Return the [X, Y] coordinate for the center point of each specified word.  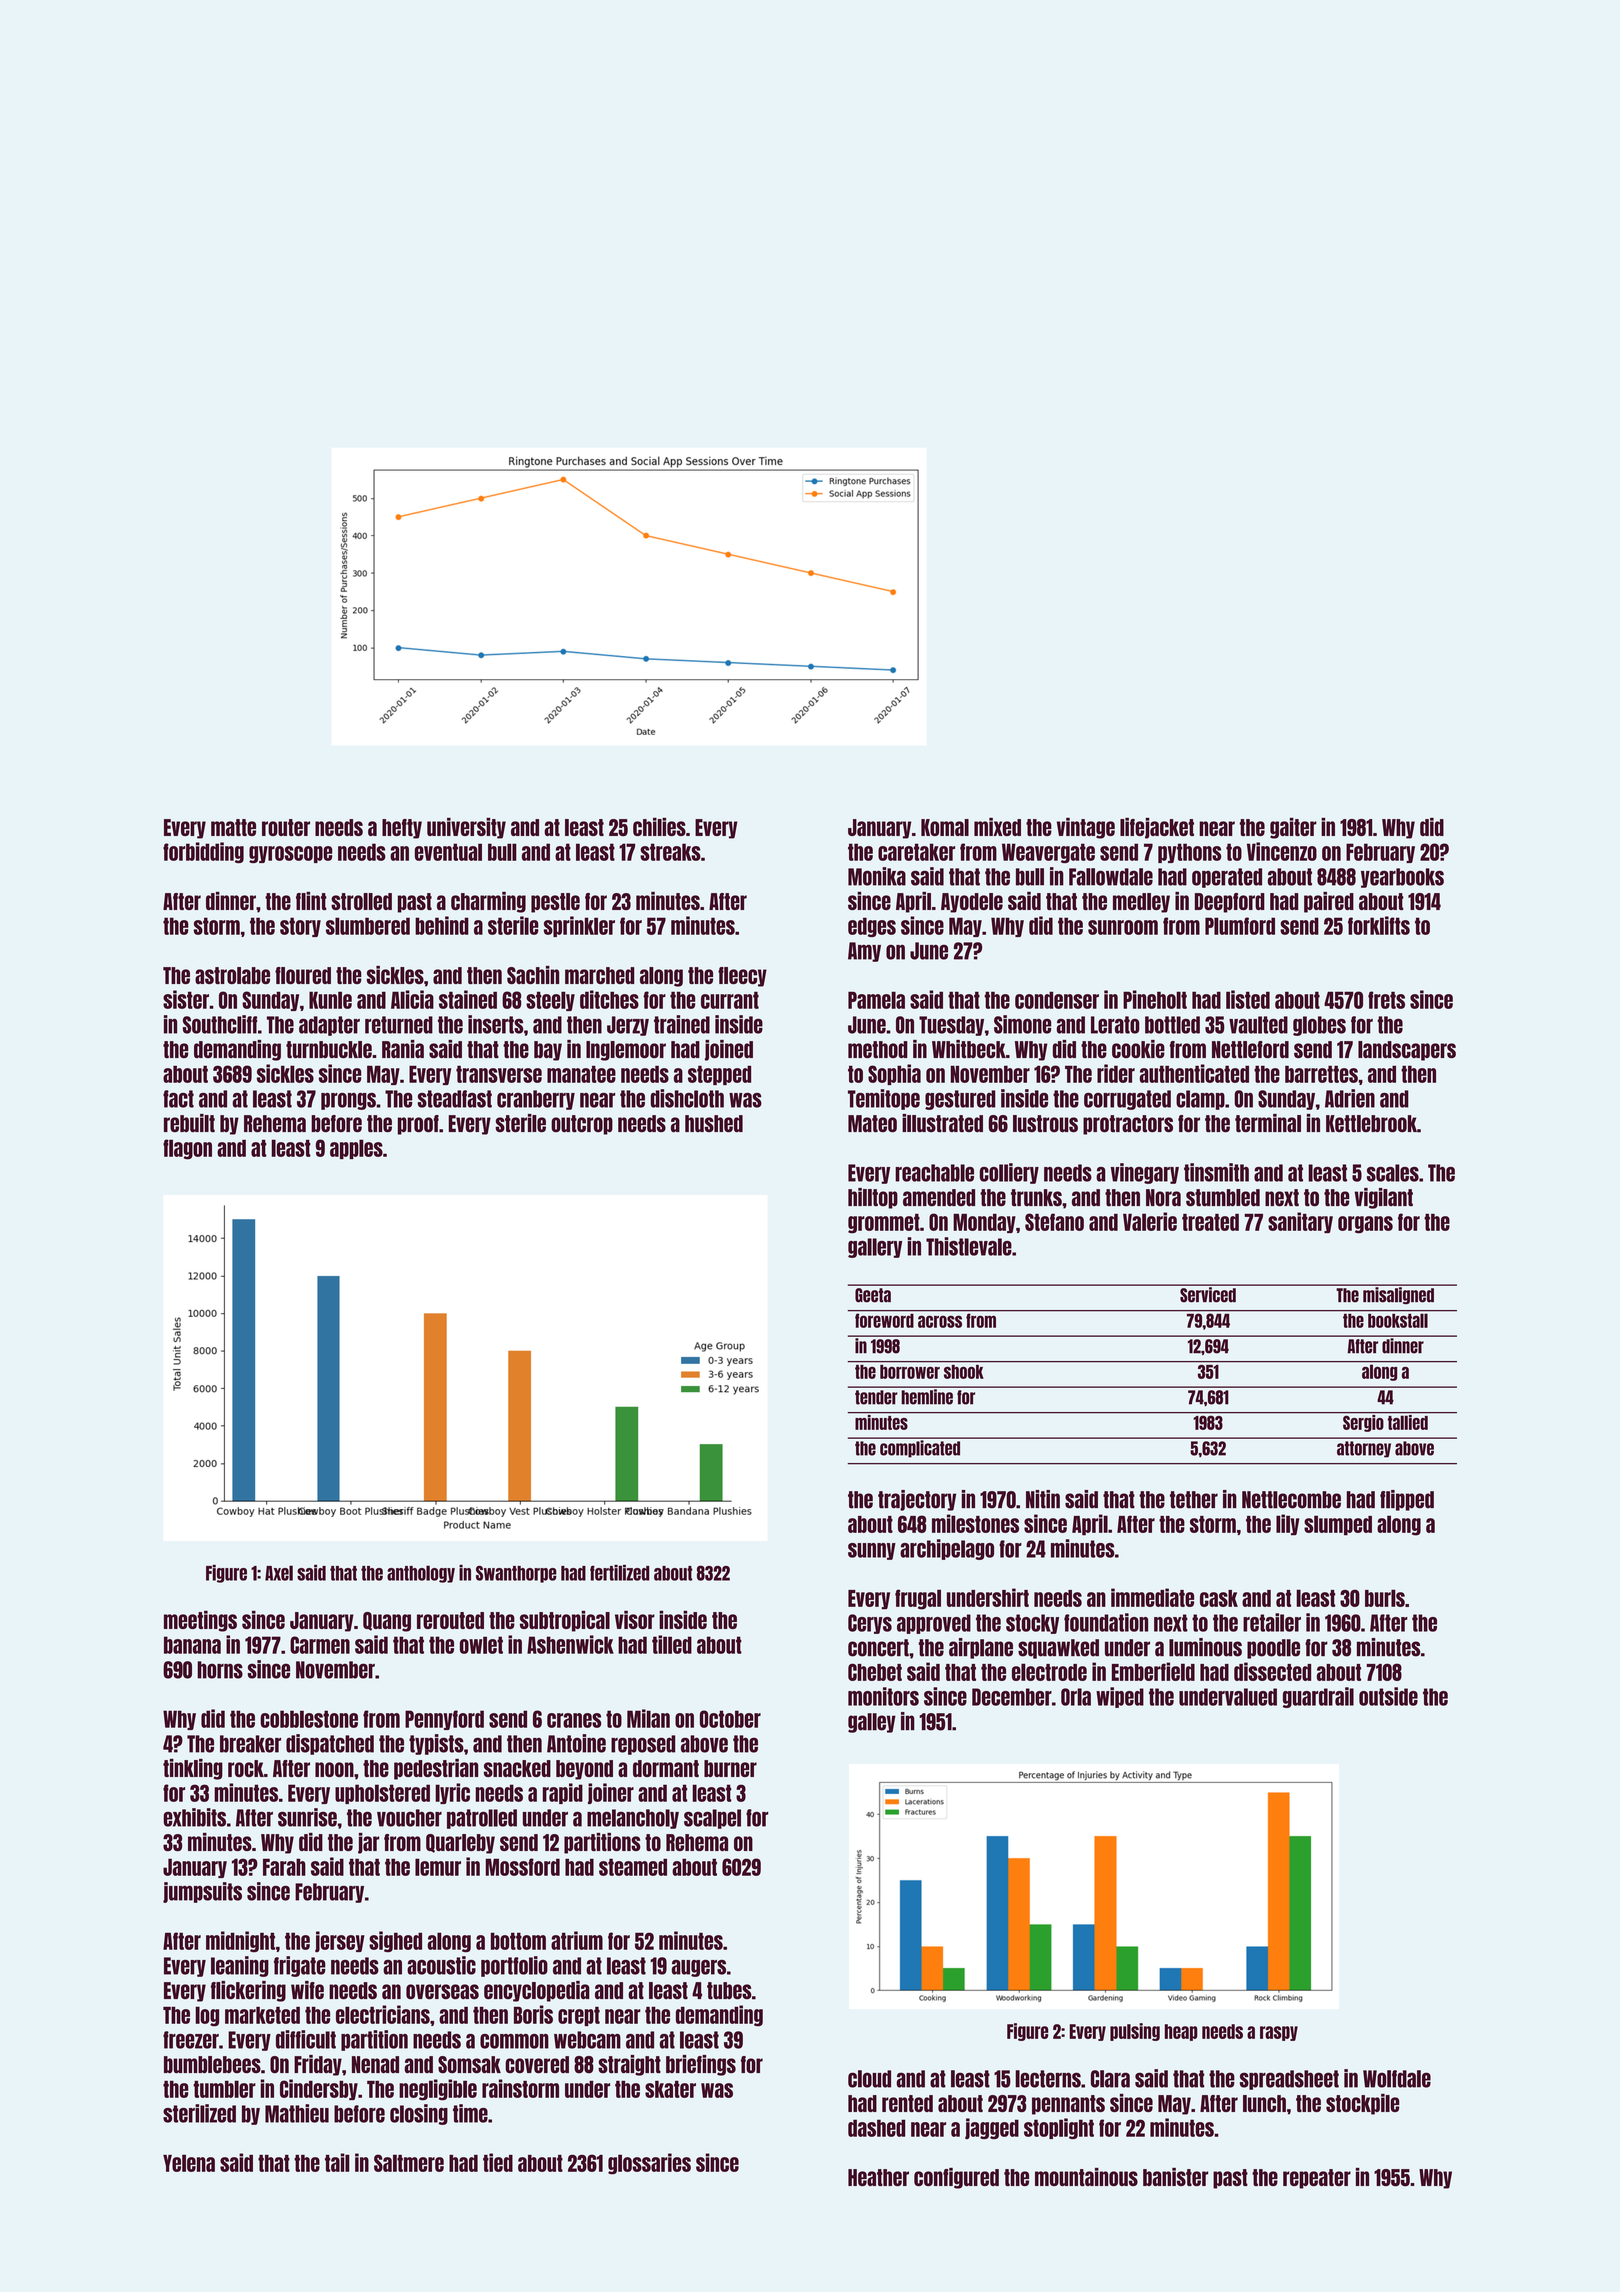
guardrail [1318, 1697]
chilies [659, 827]
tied [498, 2162]
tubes [729, 1990]
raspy [1279, 2033]
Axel [279, 1573]
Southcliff [220, 1024]
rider [1116, 1073]
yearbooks [1402, 878]
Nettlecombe [1291, 1500]
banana [192, 1645]
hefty [402, 829]
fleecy [742, 977]
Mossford [522, 1867]
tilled [672, 1644]
